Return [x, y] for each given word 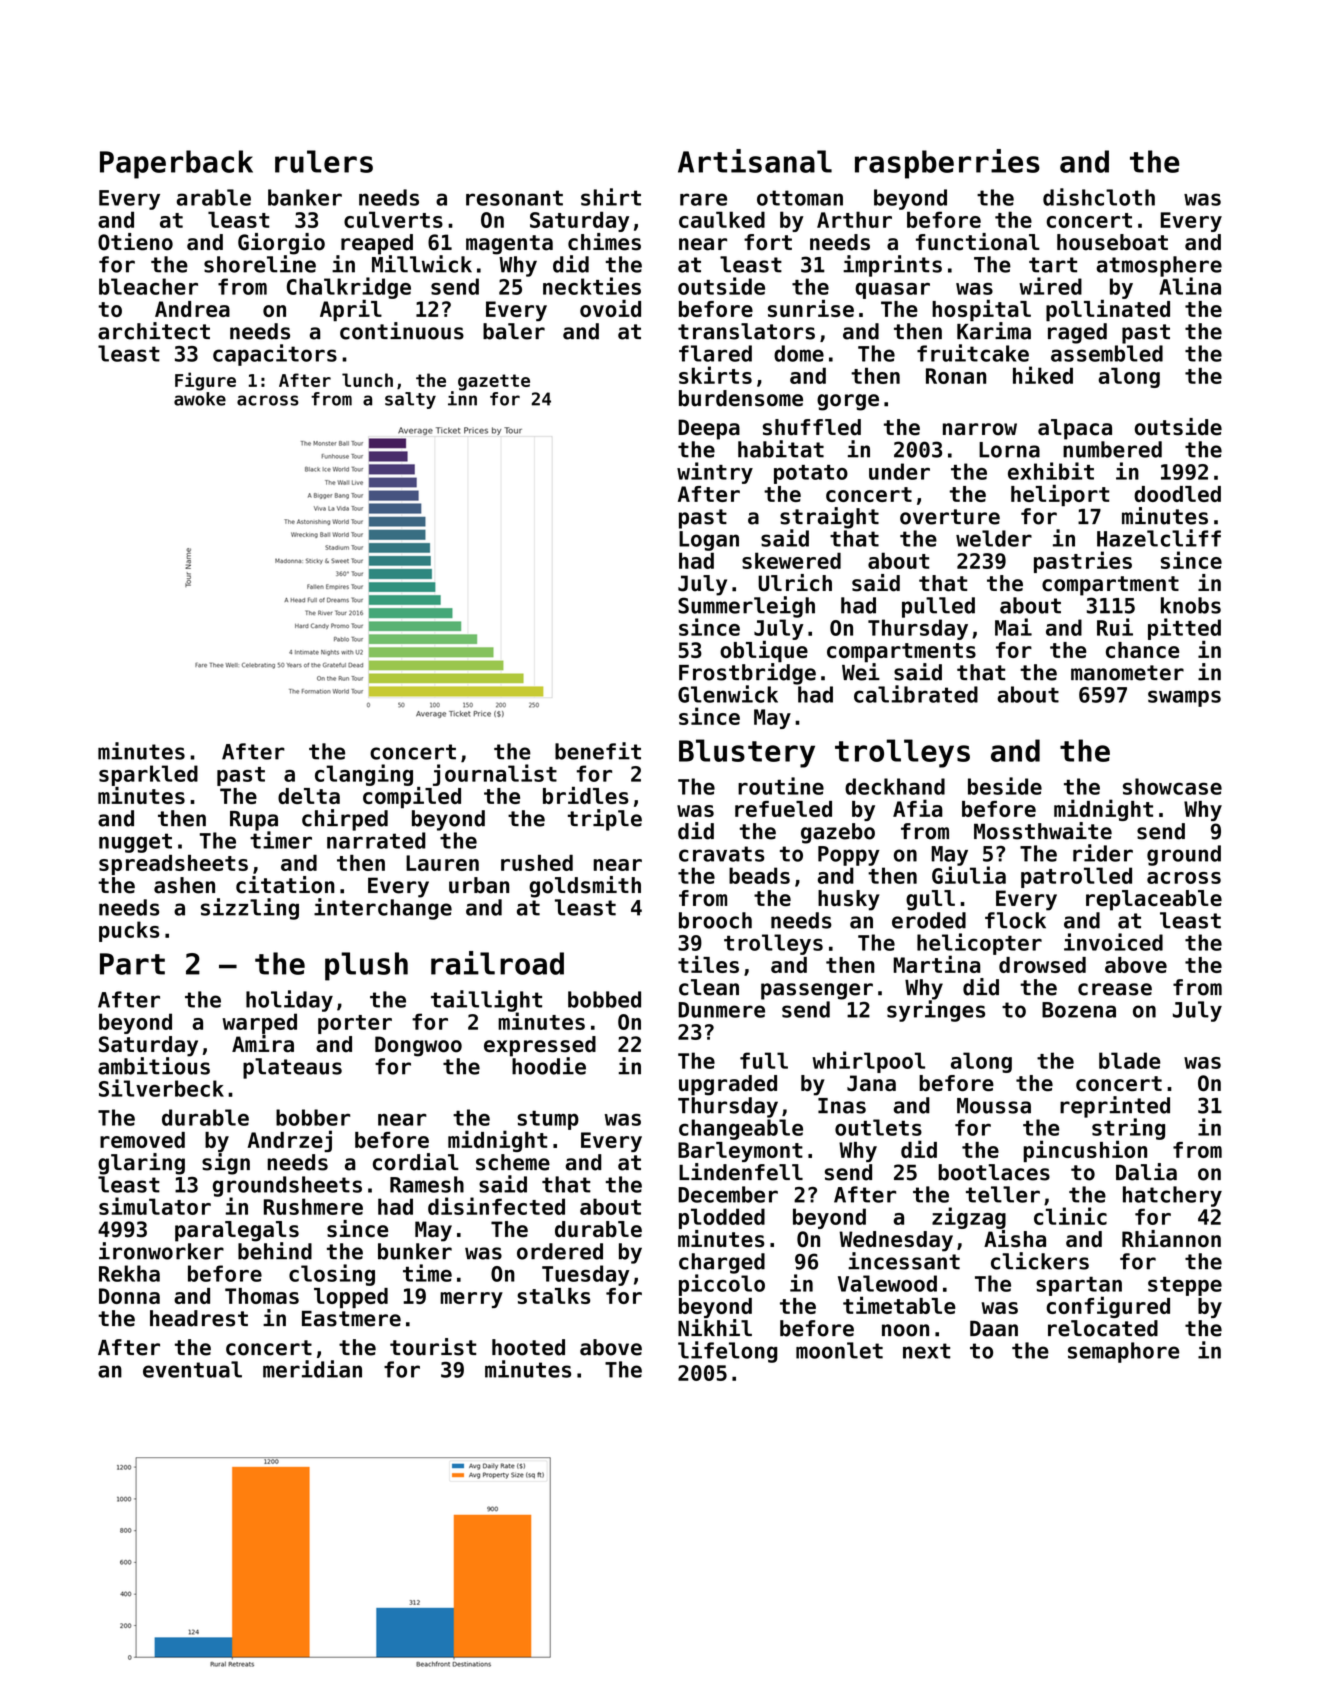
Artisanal [755, 161]
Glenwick [728, 694]
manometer [1127, 673]
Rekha [129, 1273]
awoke [200, 399]
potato [811, 474]
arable [214, 197]
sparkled [148, 775]
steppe [1185, 1286]
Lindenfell [741, 1172]
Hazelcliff [1159, 538]
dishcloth [1099, 197]
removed [142, 1140]
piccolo [722, 1285]
